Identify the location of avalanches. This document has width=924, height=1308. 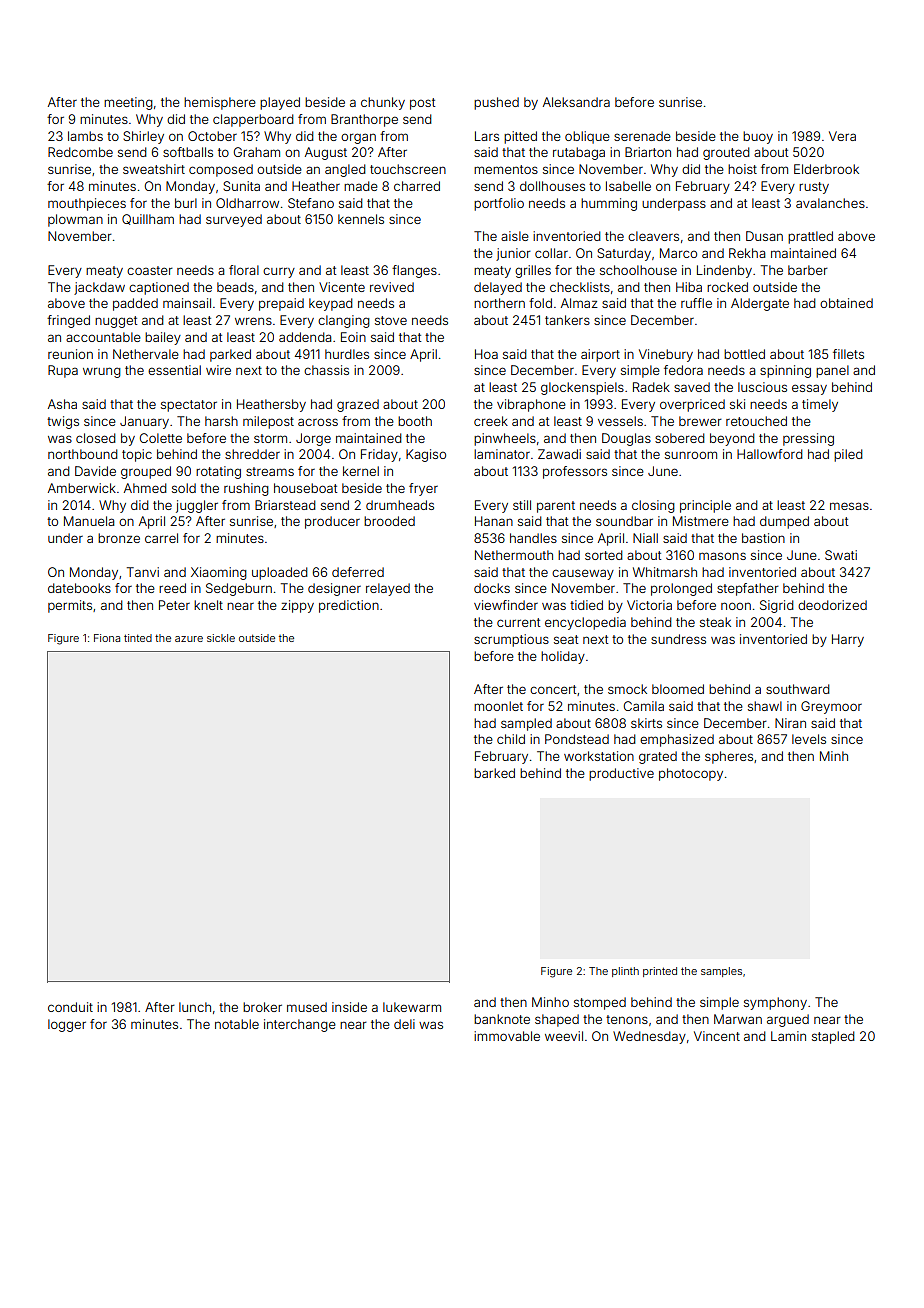
(830, 203).
